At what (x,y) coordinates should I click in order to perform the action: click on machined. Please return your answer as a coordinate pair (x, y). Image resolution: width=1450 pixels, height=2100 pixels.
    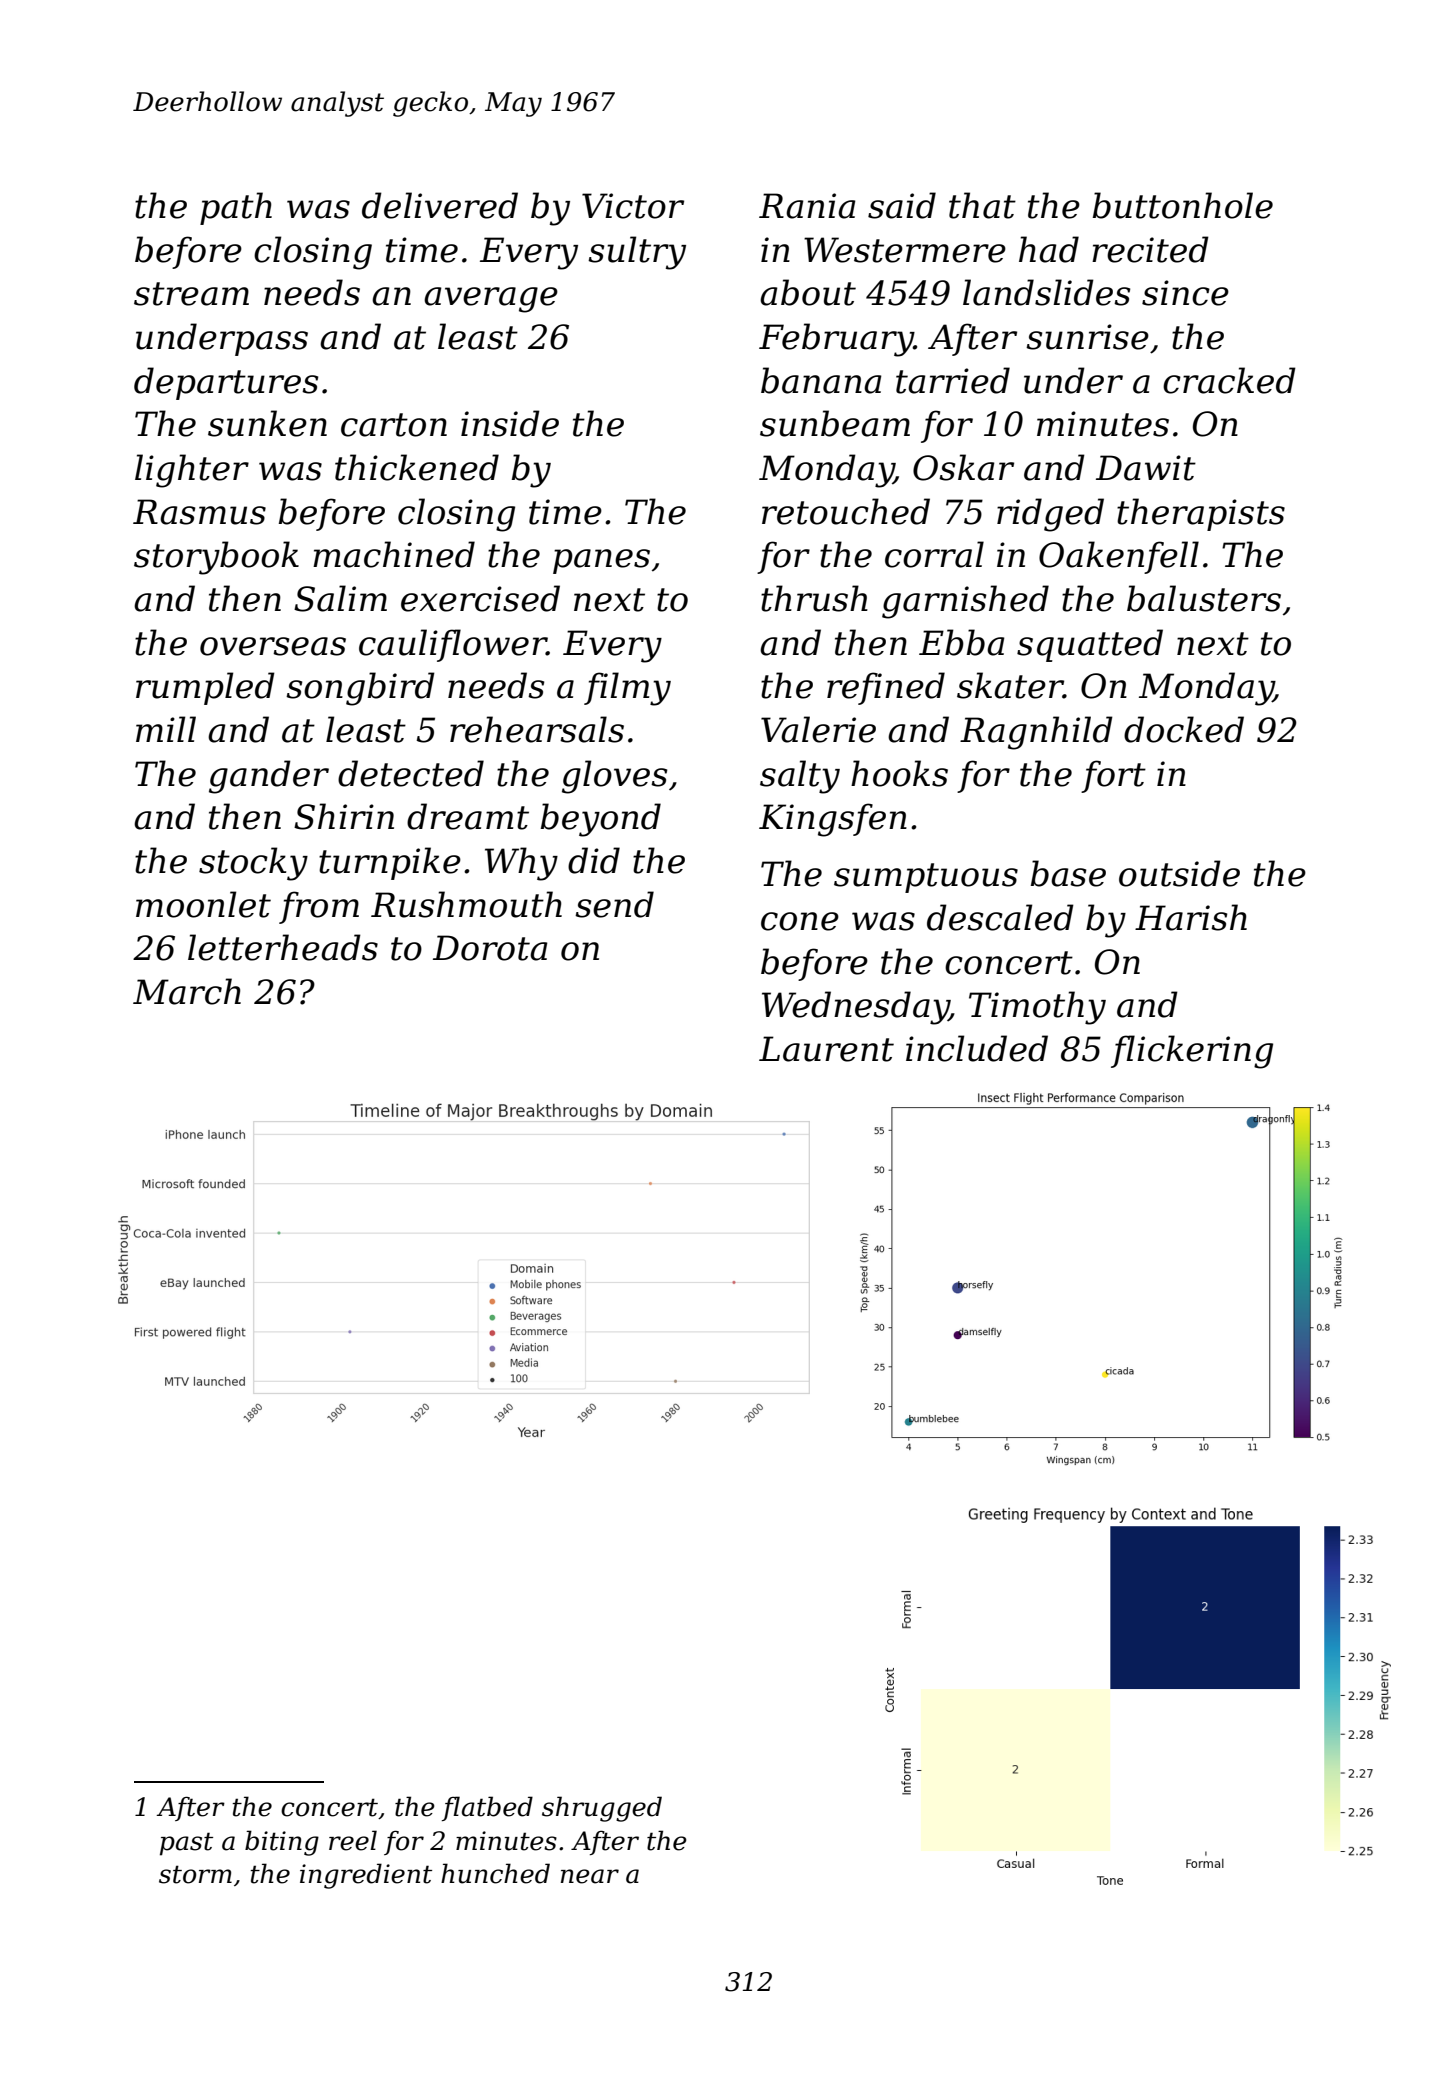
    Looking at the image, I should click on (394, 554).
